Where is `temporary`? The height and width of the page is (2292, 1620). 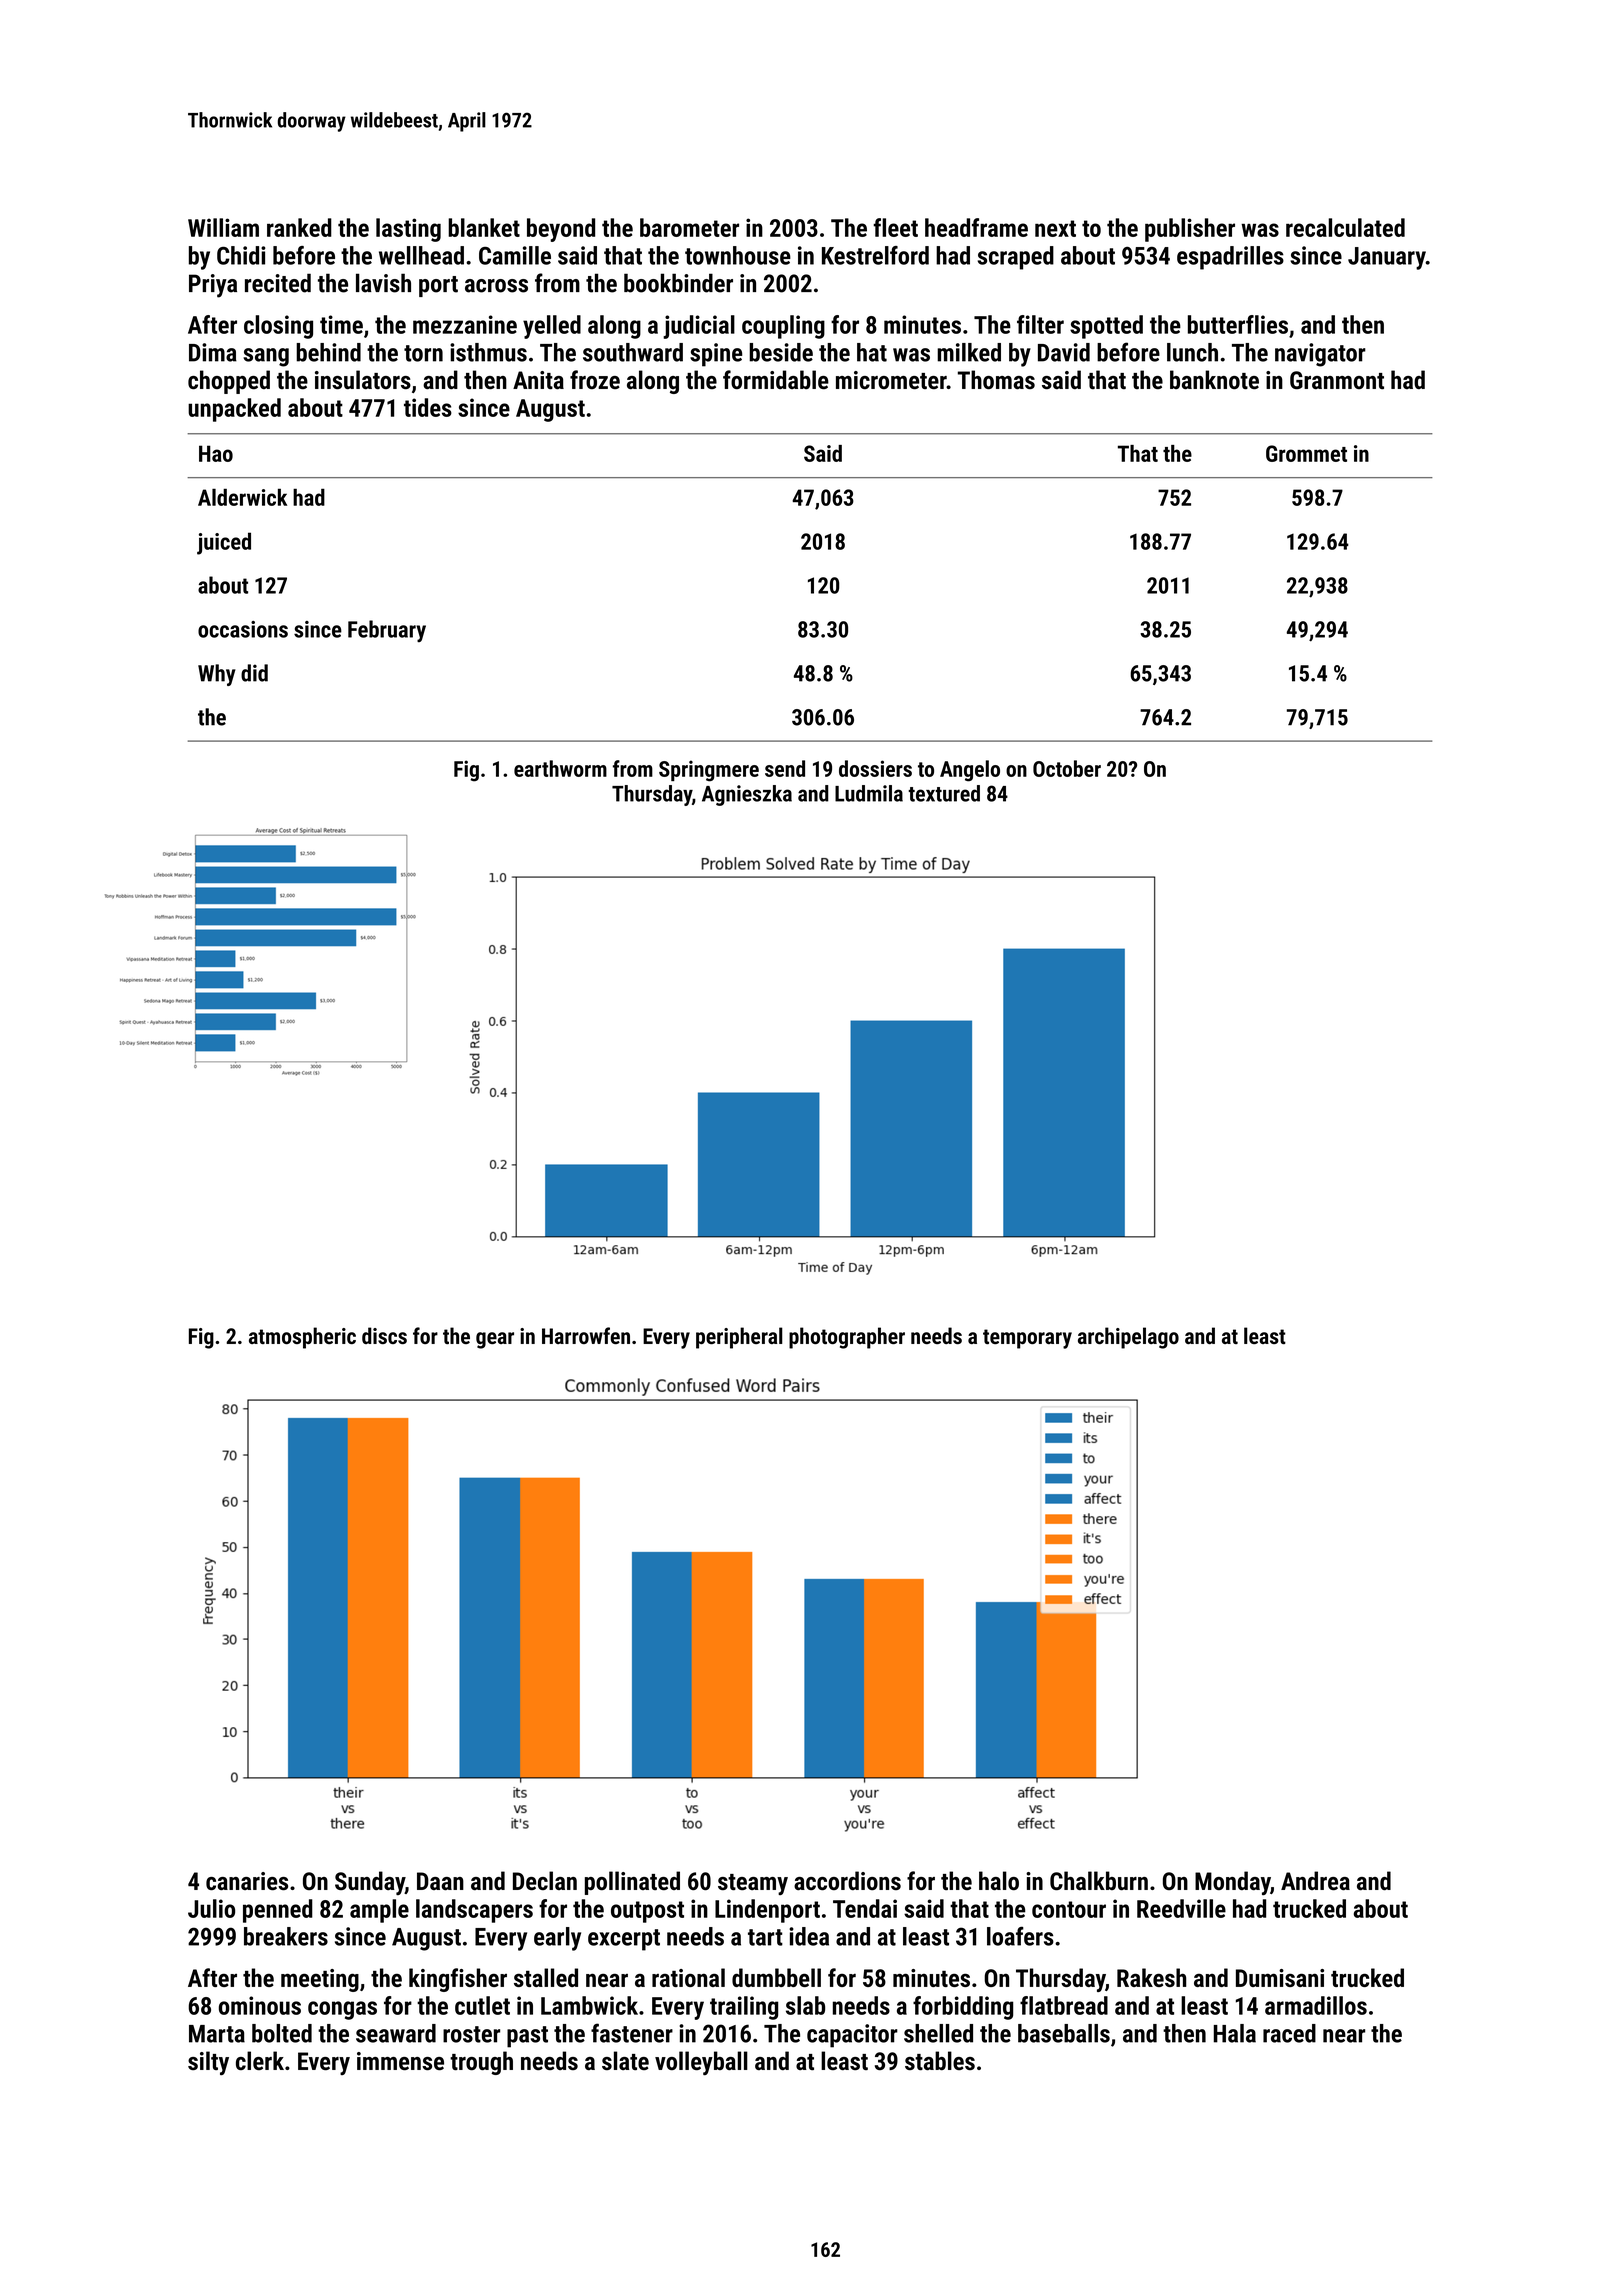 temporary is located at coordinates (1027, 1339).
